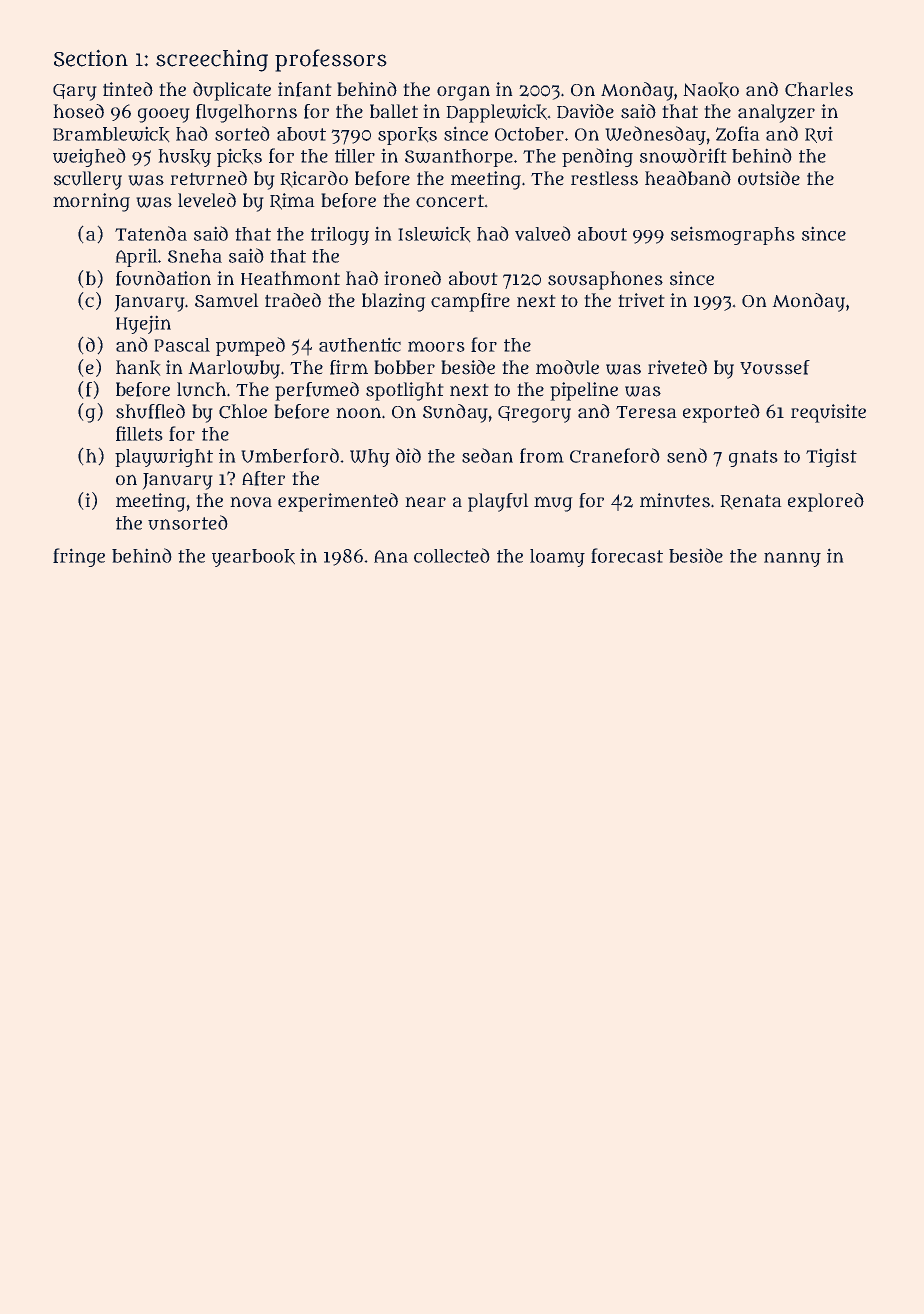 Image resolution: width=924 pixels, height=1314 pixels. Describe the element at coordinates (250, 346) in the document. I see `pumped` at that location.
